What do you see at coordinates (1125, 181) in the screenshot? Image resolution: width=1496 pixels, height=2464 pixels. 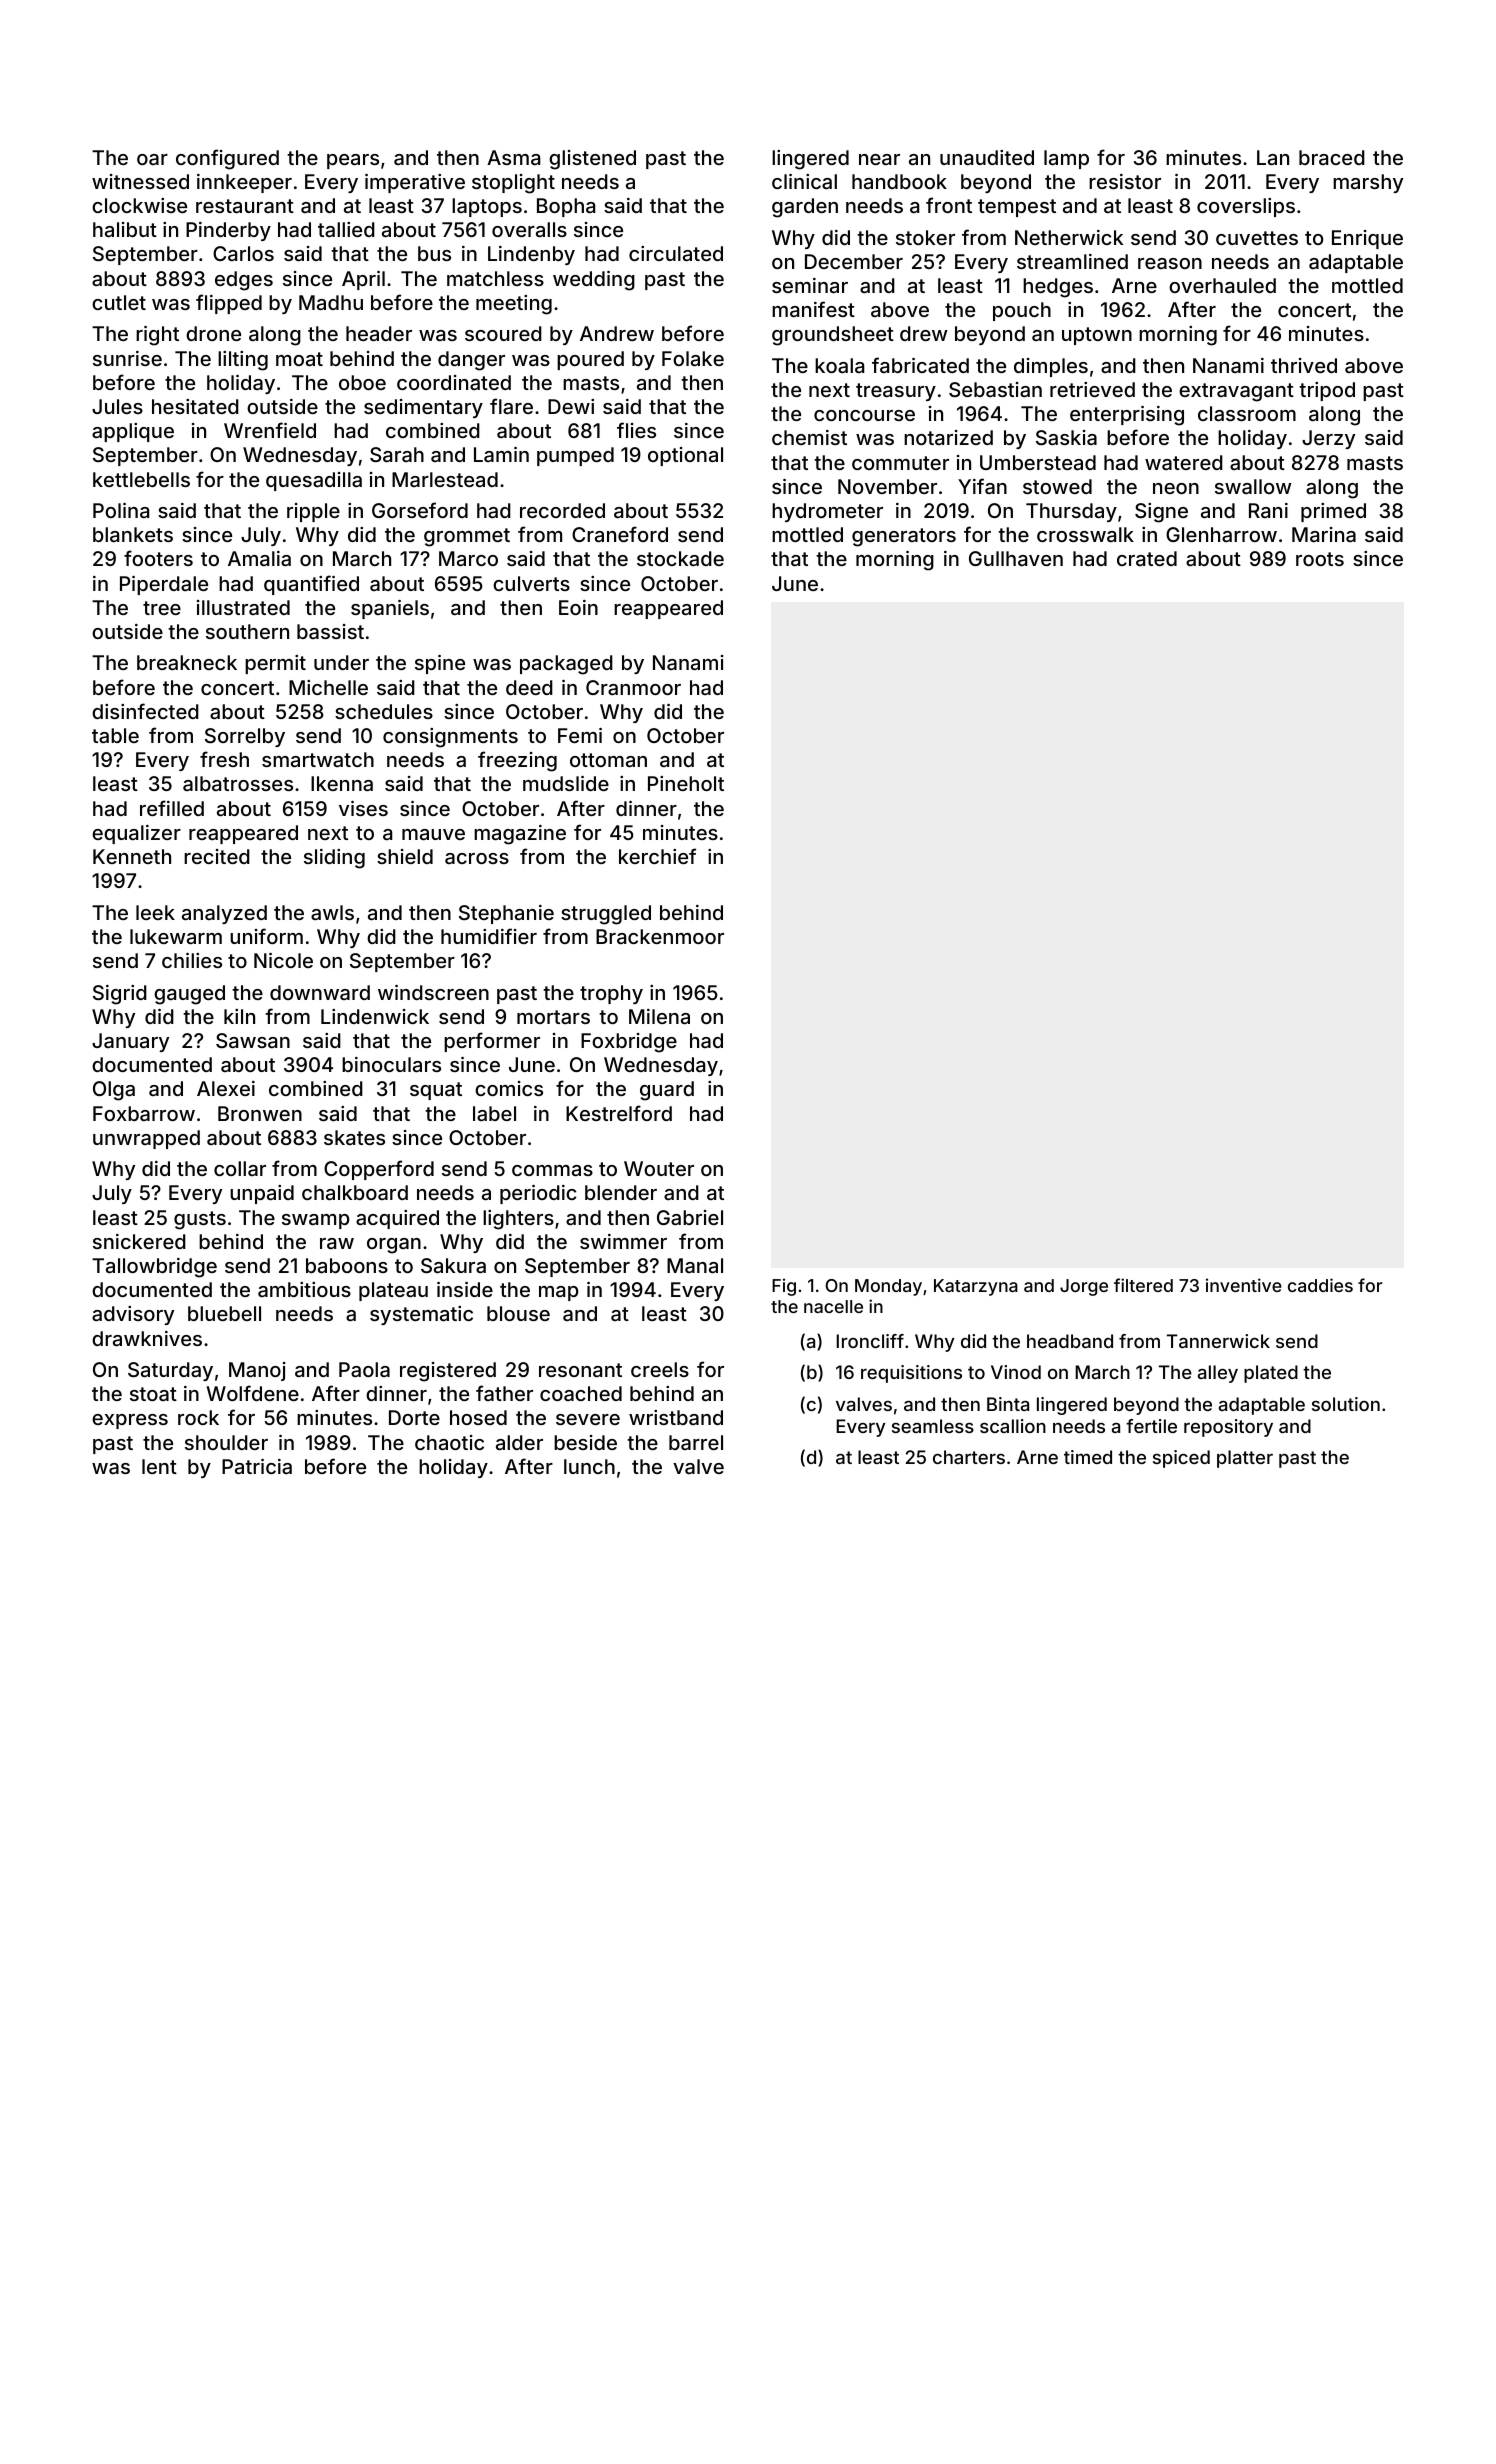 I see `resistor` at bounding box center [1125, 181].
